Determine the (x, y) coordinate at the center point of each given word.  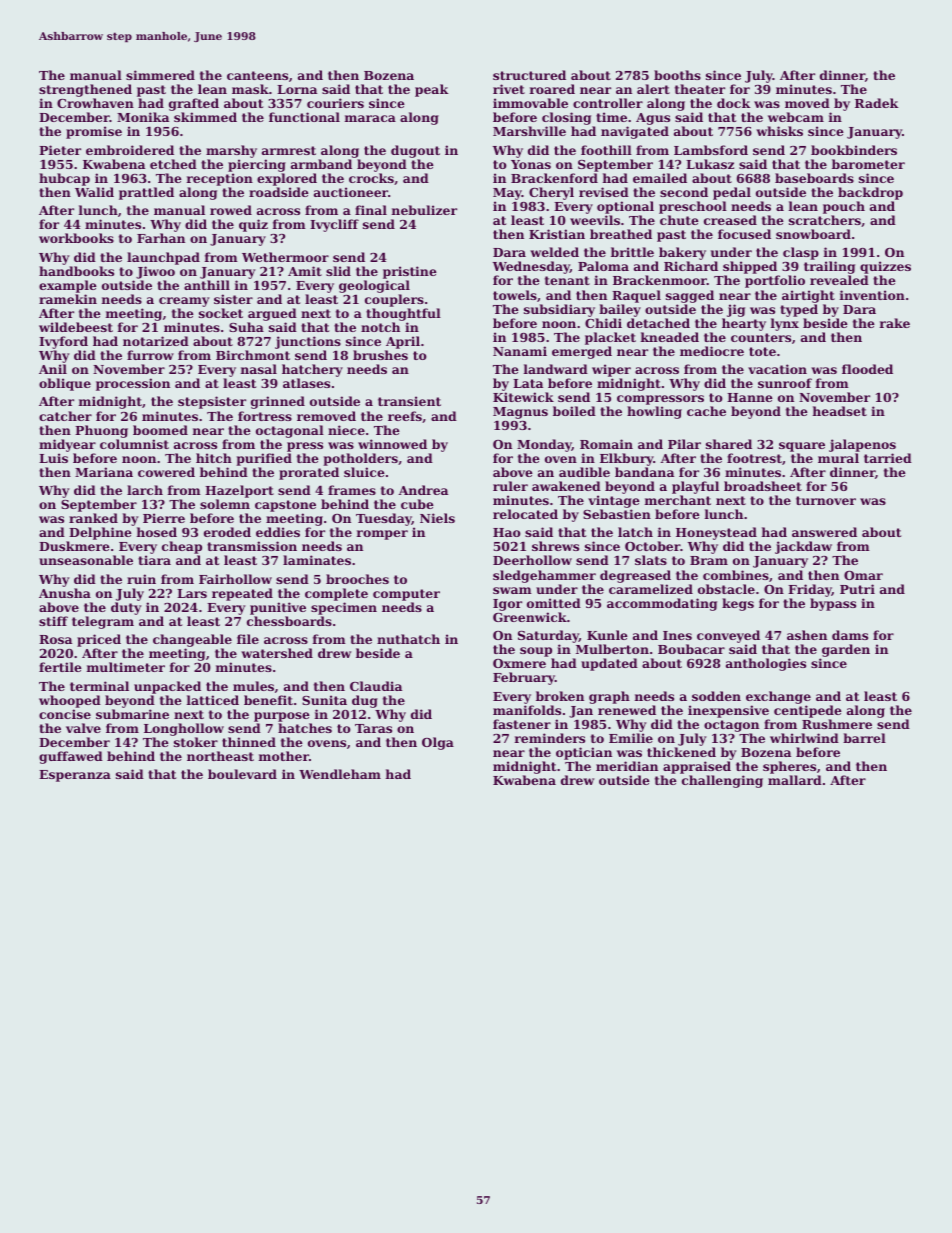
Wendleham (340, 774)
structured (529, 75)
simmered (160, 75)
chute (679, 220)
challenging (722, 781)
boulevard (242, 774)
